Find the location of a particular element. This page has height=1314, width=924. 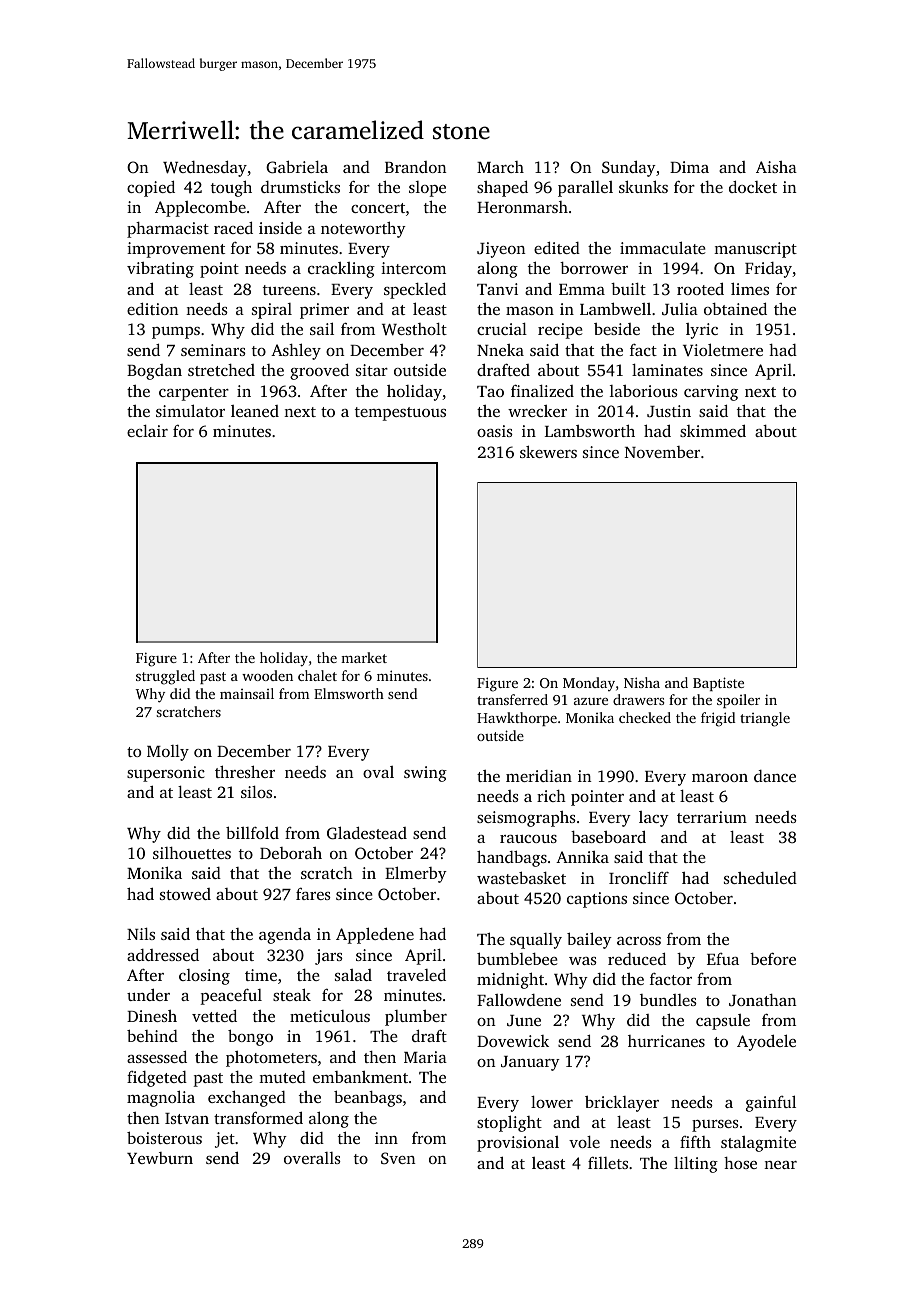

bongo is located at coordinates (250, 1037).
